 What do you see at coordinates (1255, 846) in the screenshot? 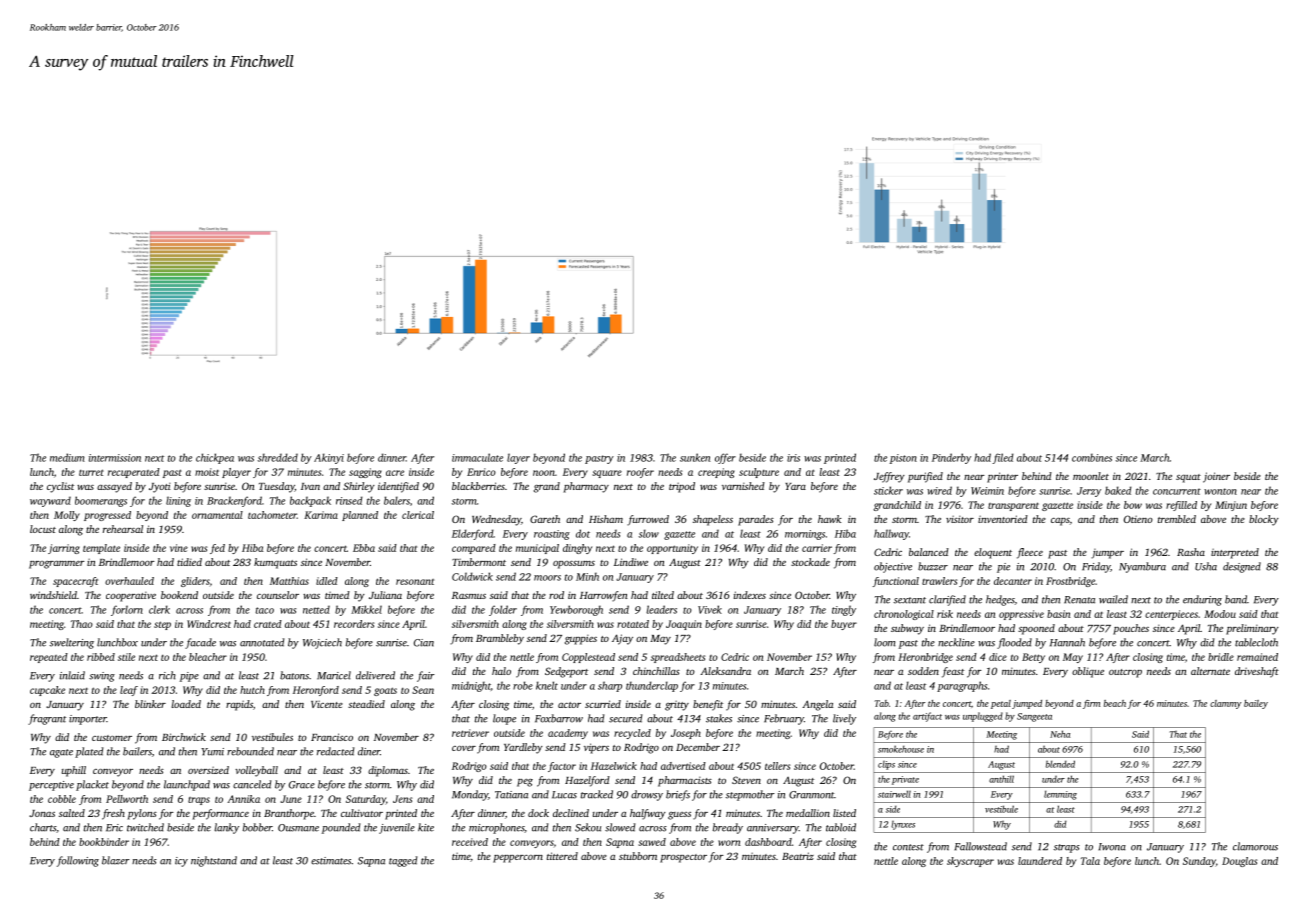
I see `clamorous` at bounding box center [1255, 846].
